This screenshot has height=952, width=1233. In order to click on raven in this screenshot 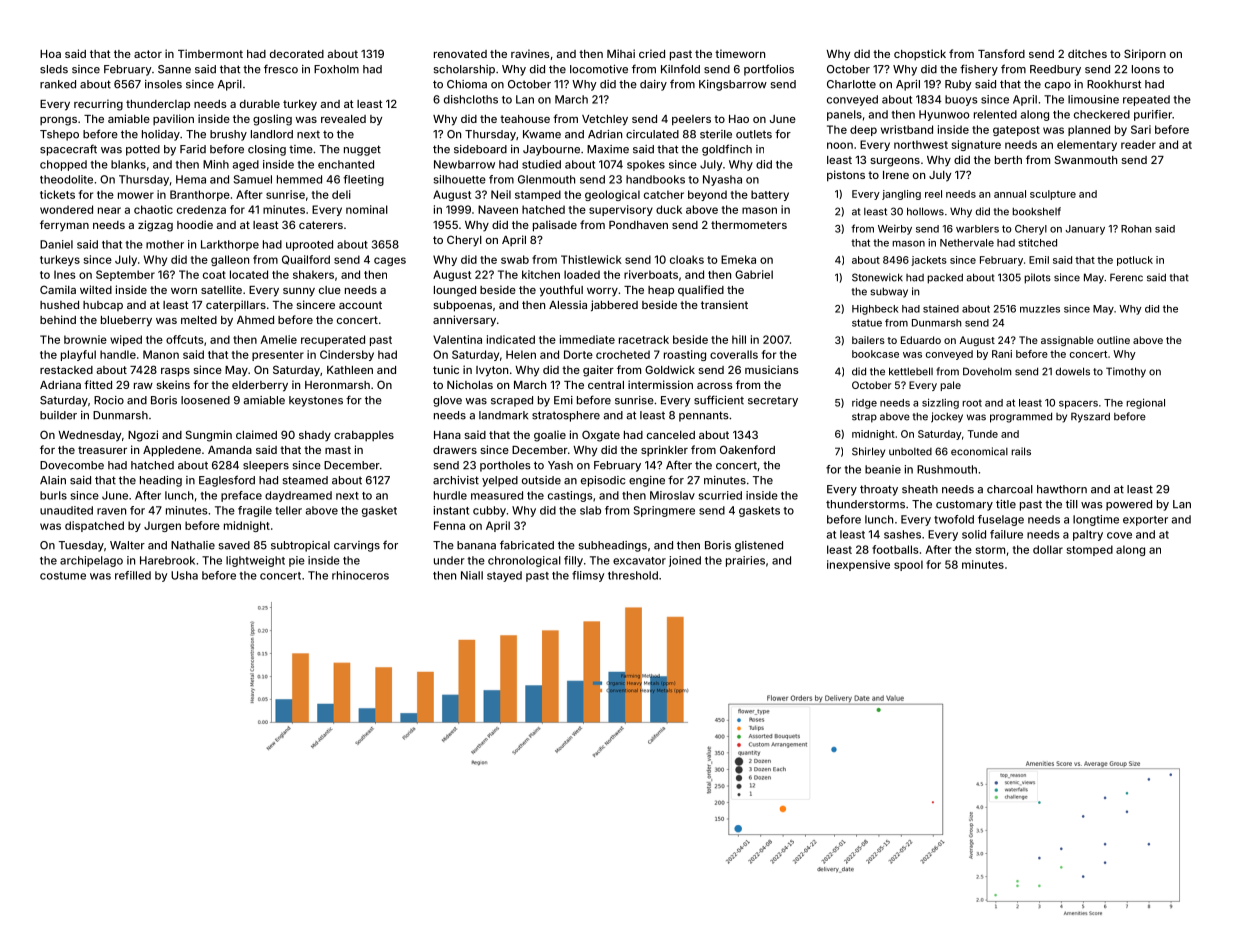, I will do `click(111, 511)`.
